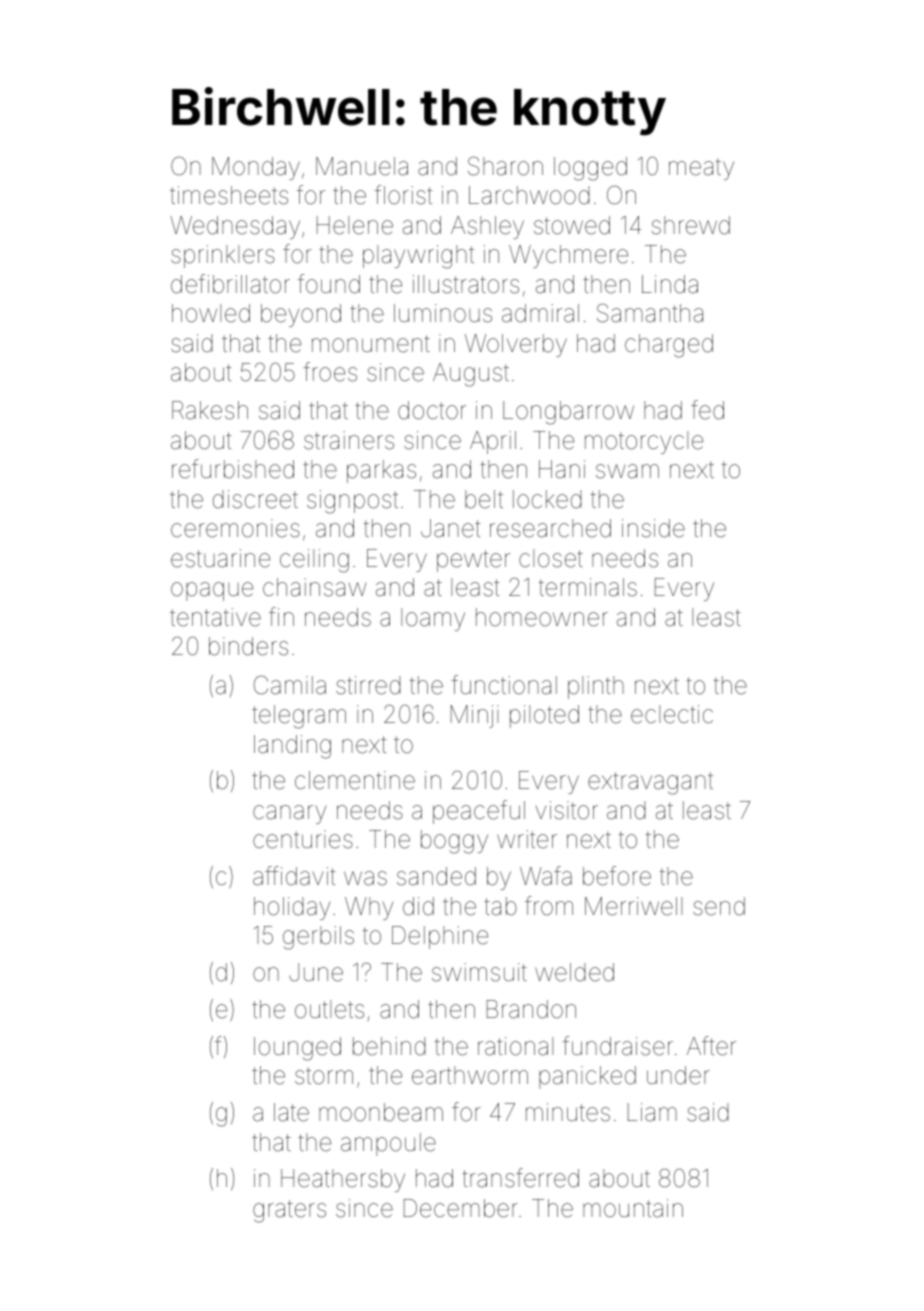  Describe the element at coordinates (652, 1112) in the screenshot. I see `Liam` at that location.
